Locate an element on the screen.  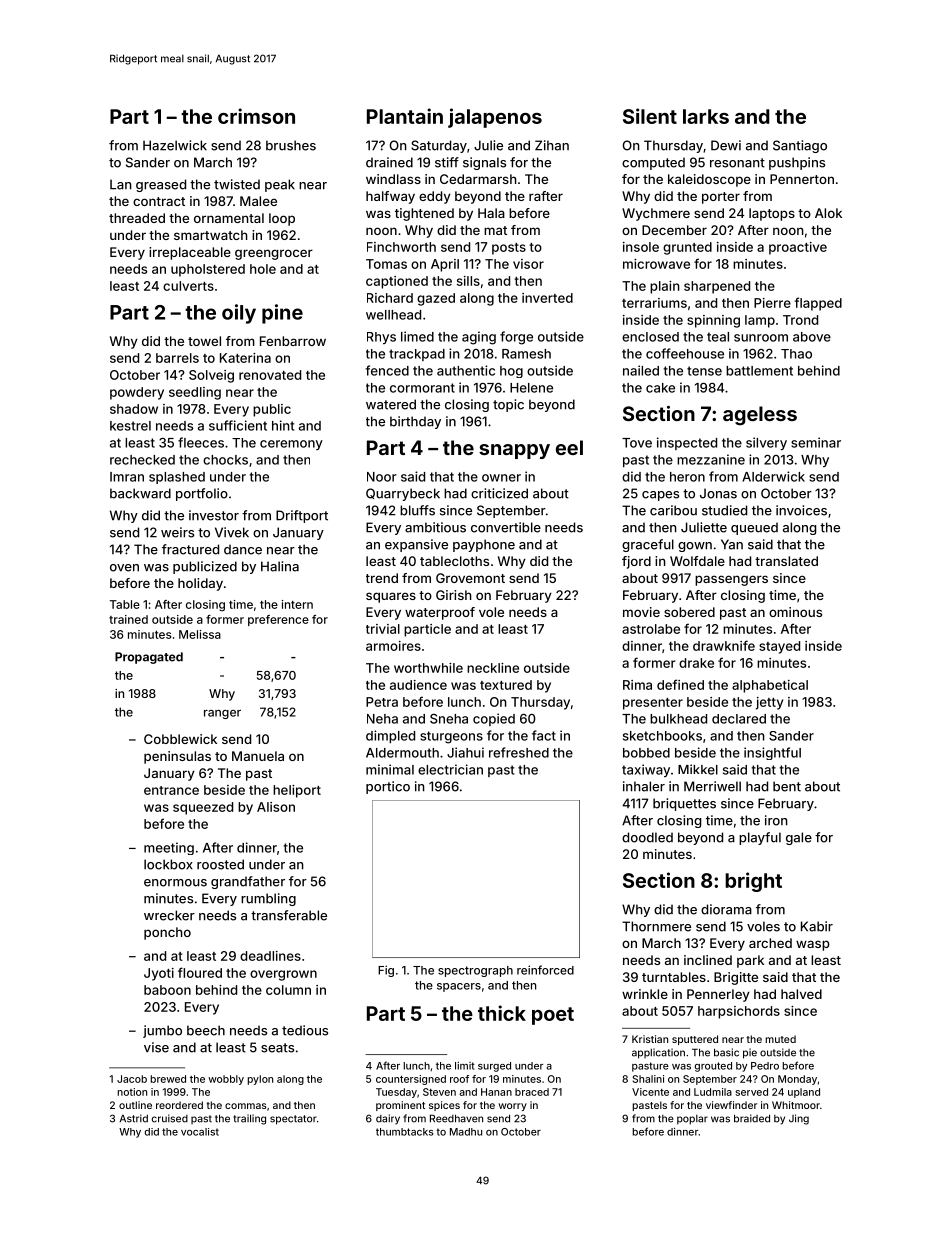
Cedarmarsh is located at coordinates (478, 179).
